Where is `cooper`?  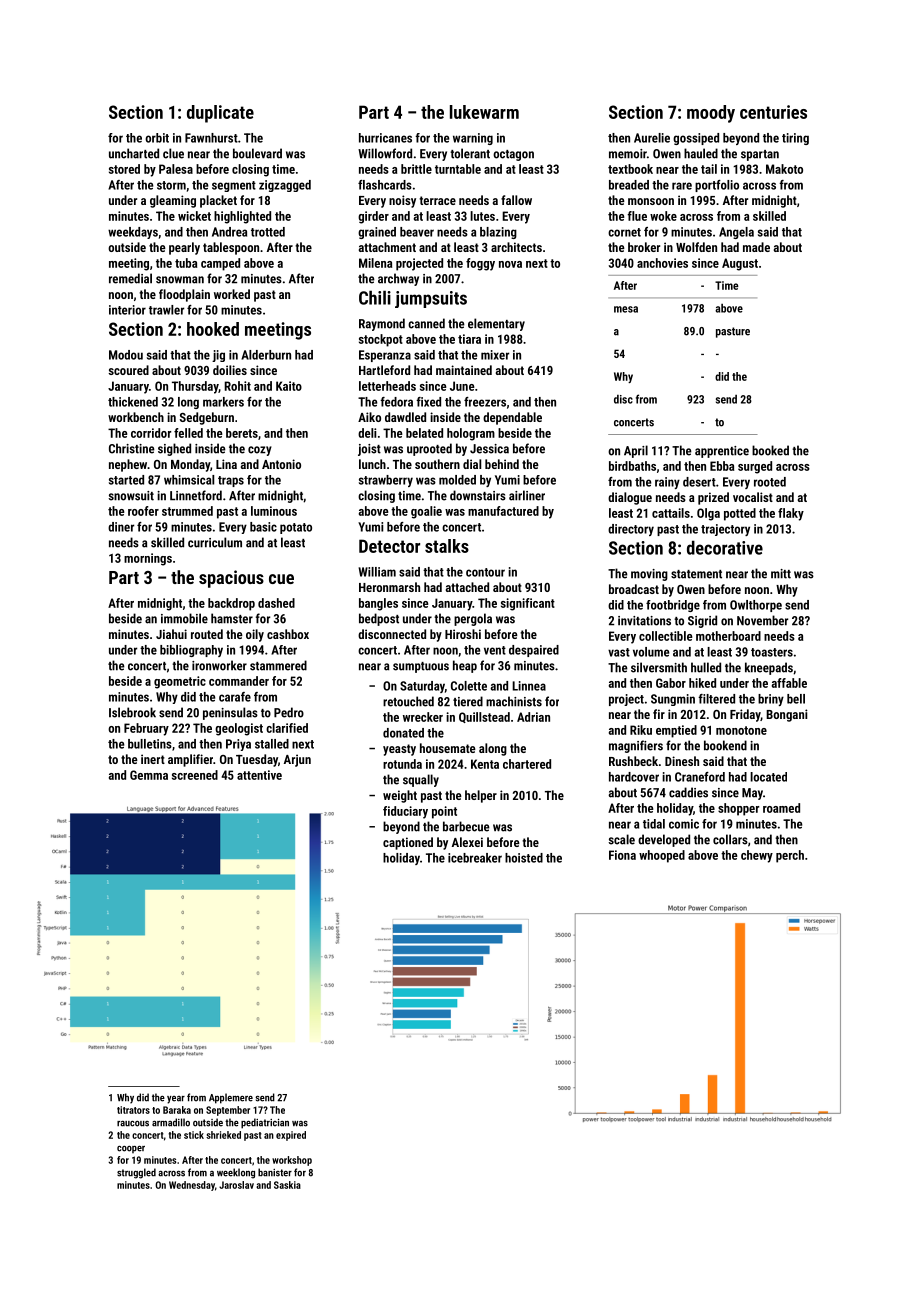
cooper is located at coordinates (131, 1149).
